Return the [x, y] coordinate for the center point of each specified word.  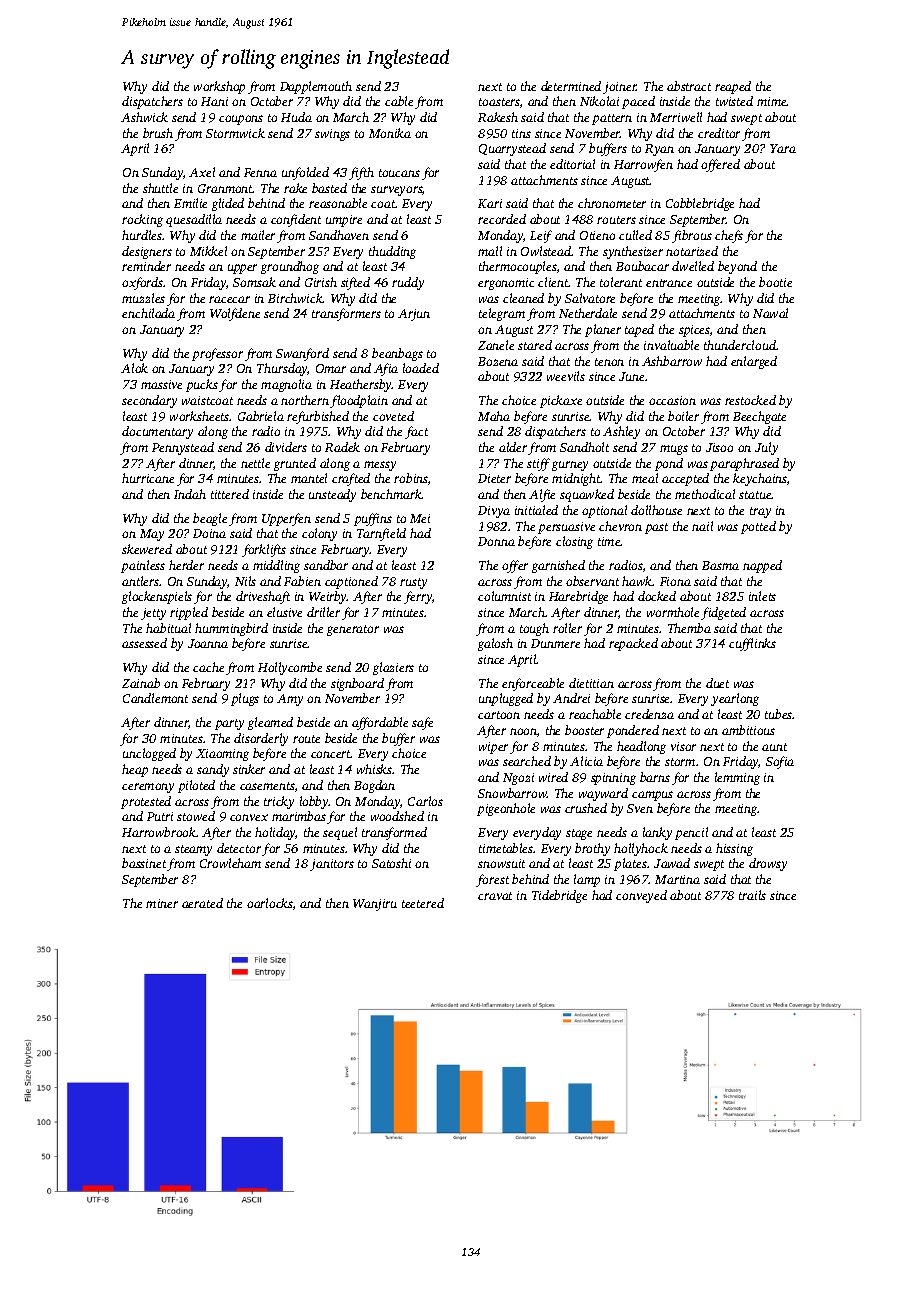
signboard [357, 684]
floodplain [359, 401]
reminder [146, 266]
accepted [685, 479]
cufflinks [752, 644]
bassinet [144, 863]
